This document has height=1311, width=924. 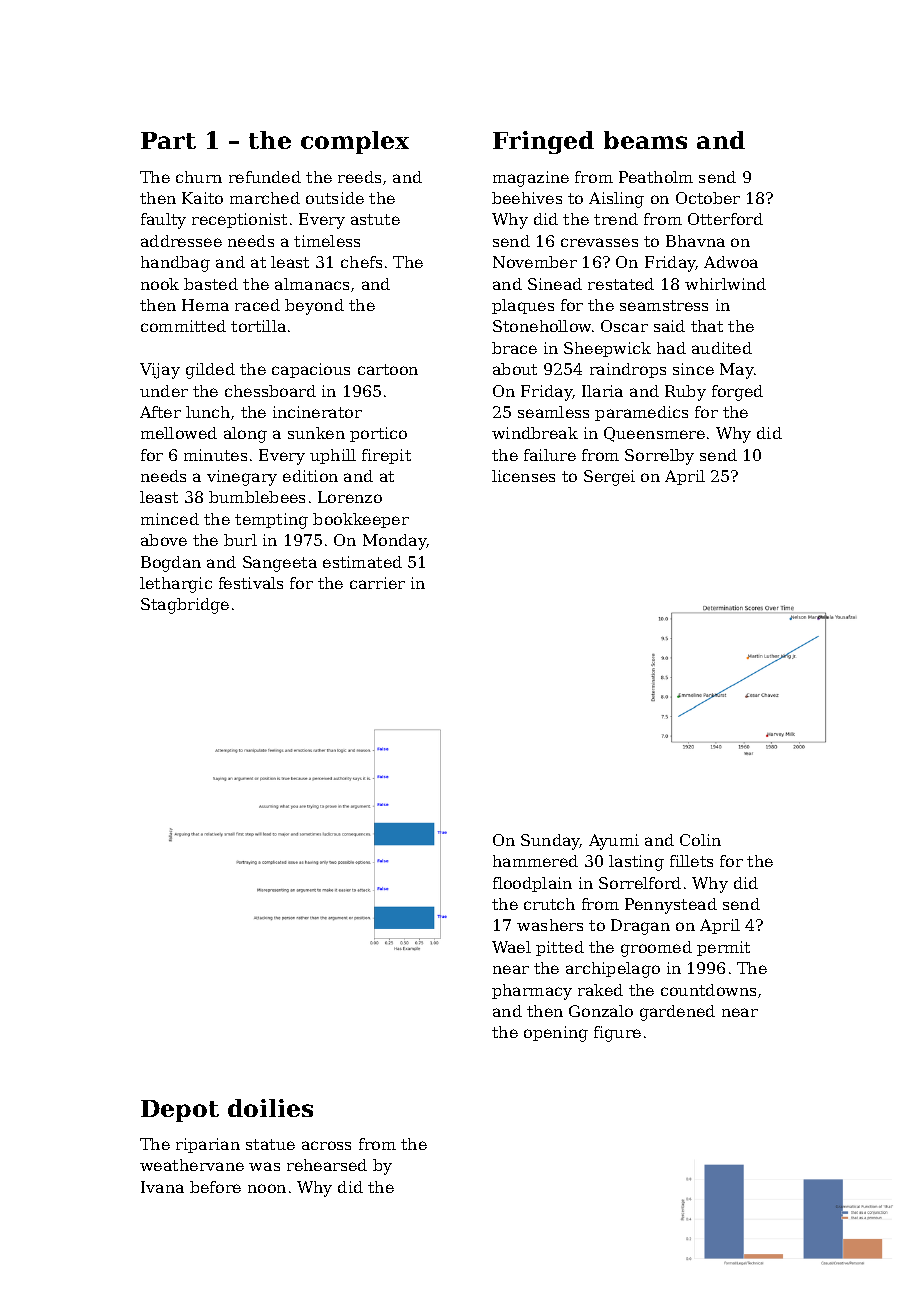 I want to click on windbreak, so click(x=535, y=433).
